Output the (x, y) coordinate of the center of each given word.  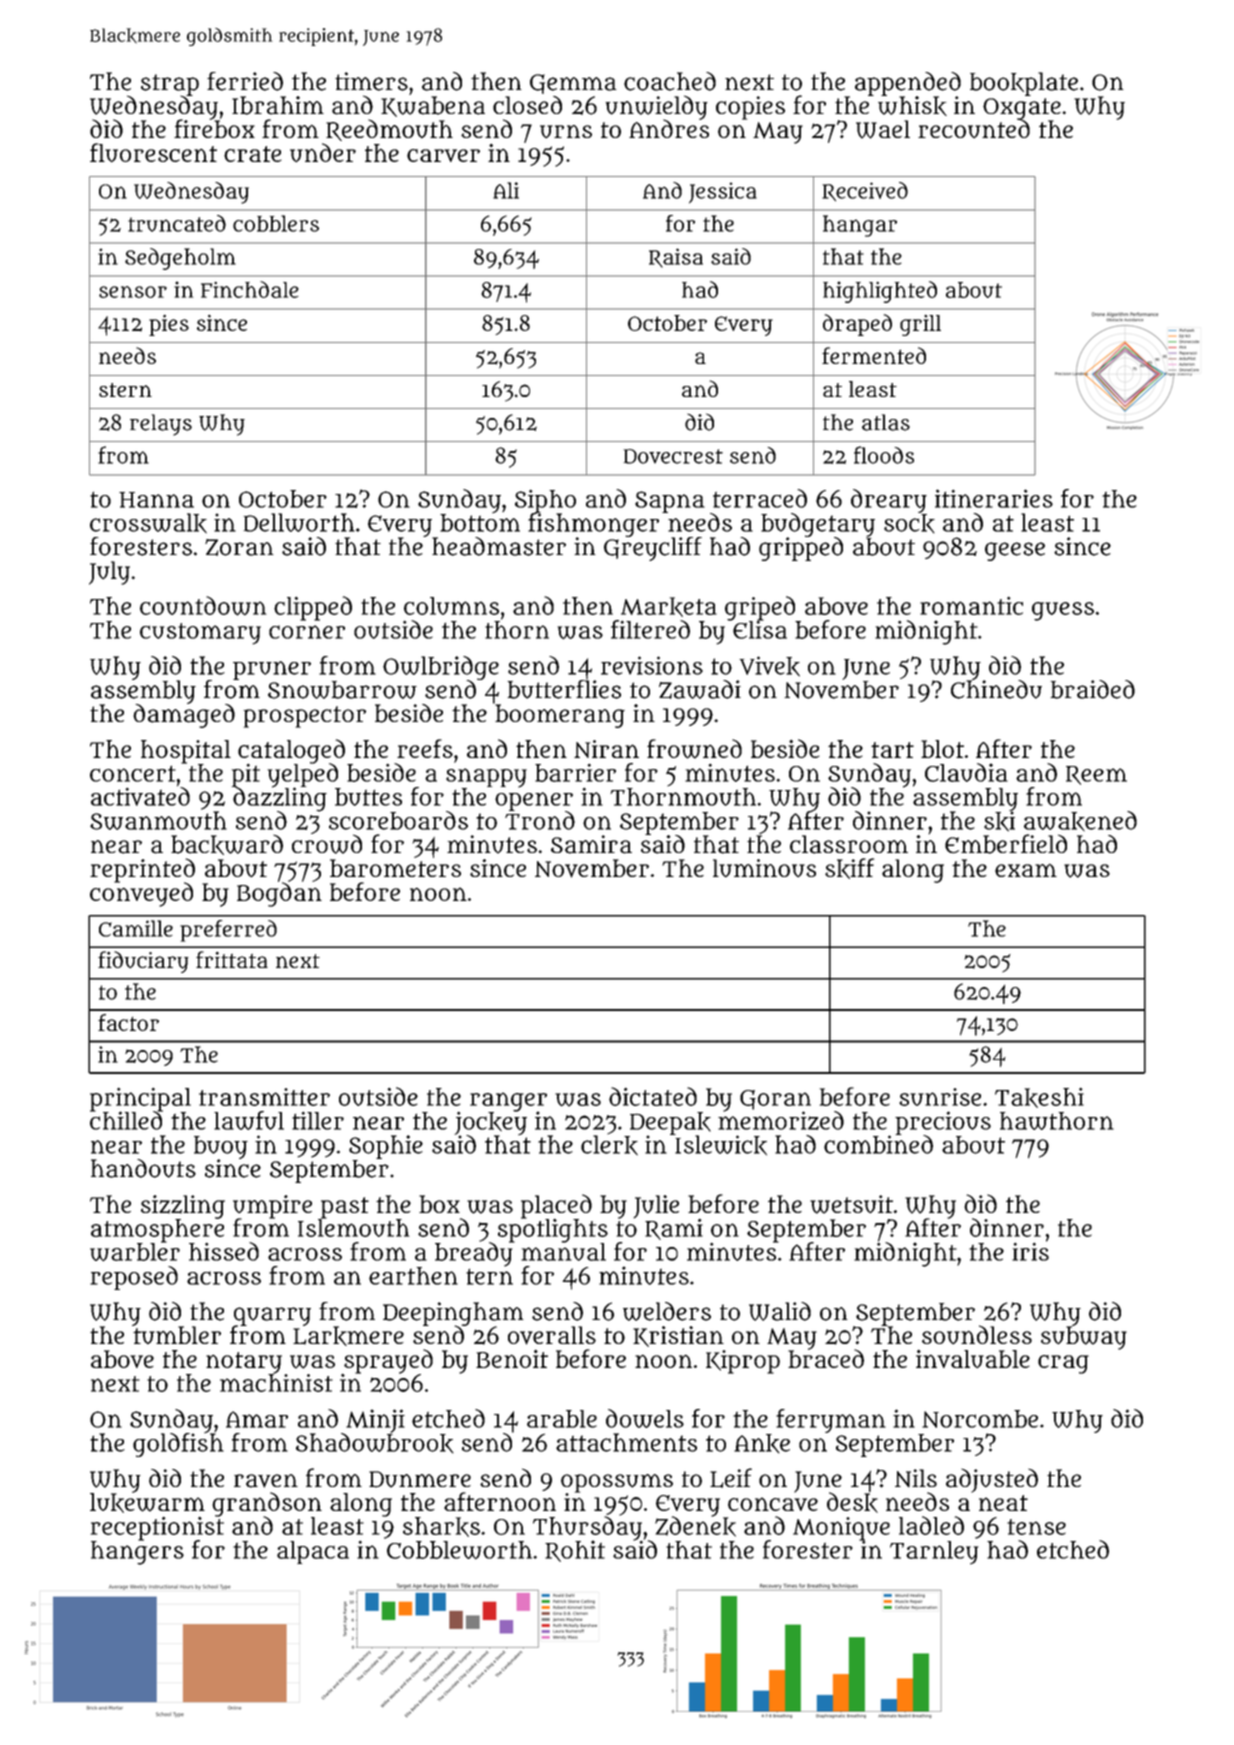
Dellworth (299, 522)
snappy (486, 778)
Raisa (676, 258)
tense (1036, 1527)
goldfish (178, 1445)
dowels (645, 1418)
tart (892, 750)
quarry (272, 1316)
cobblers (276, 223)
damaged (184, 716)
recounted (974, 129)
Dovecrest (673, 456)
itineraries (994, 498)
